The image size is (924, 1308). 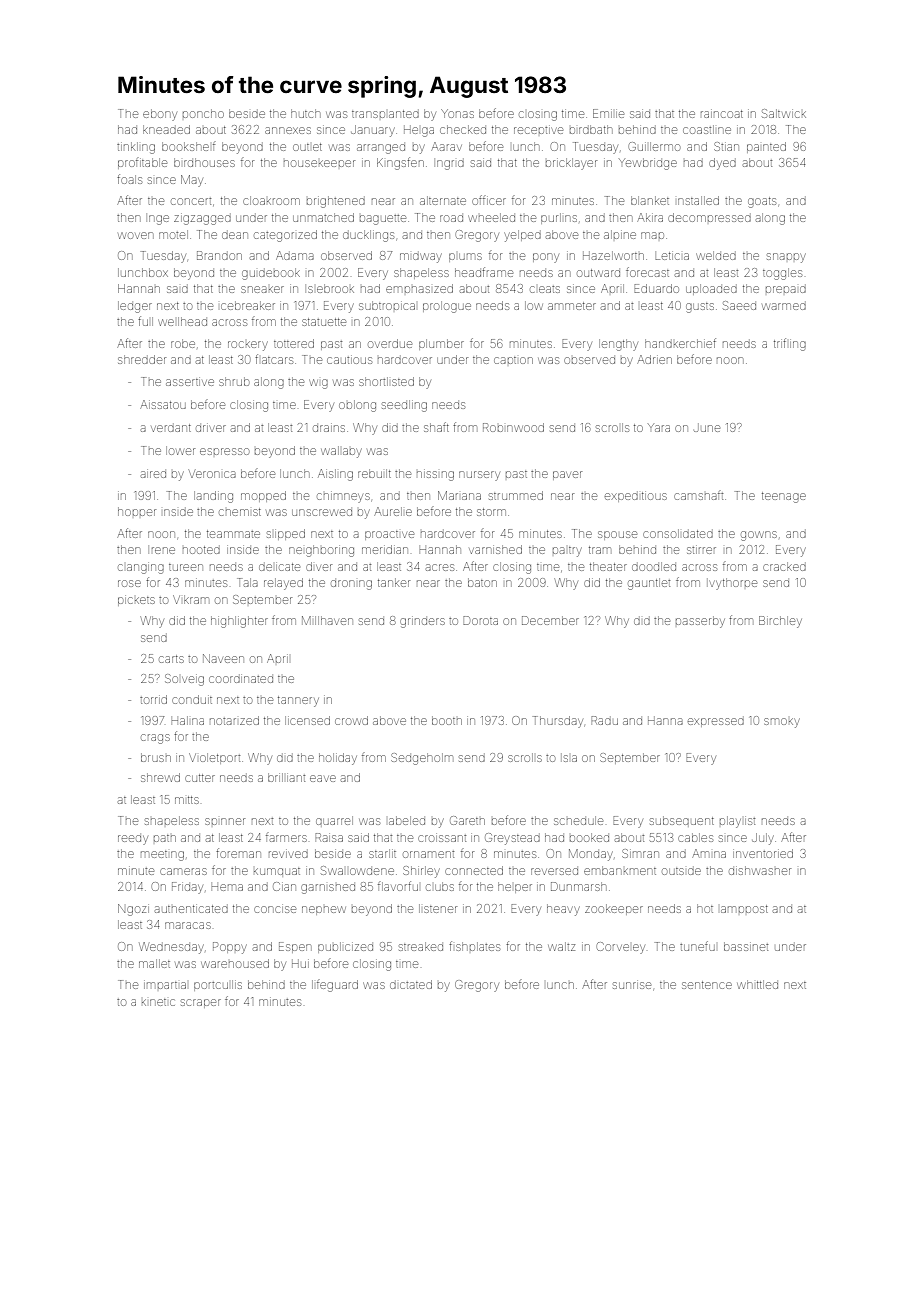 What do you see at coordinates (203, 113) in the screenshot?
I see `poncho` at bounding box center [203, 113].
